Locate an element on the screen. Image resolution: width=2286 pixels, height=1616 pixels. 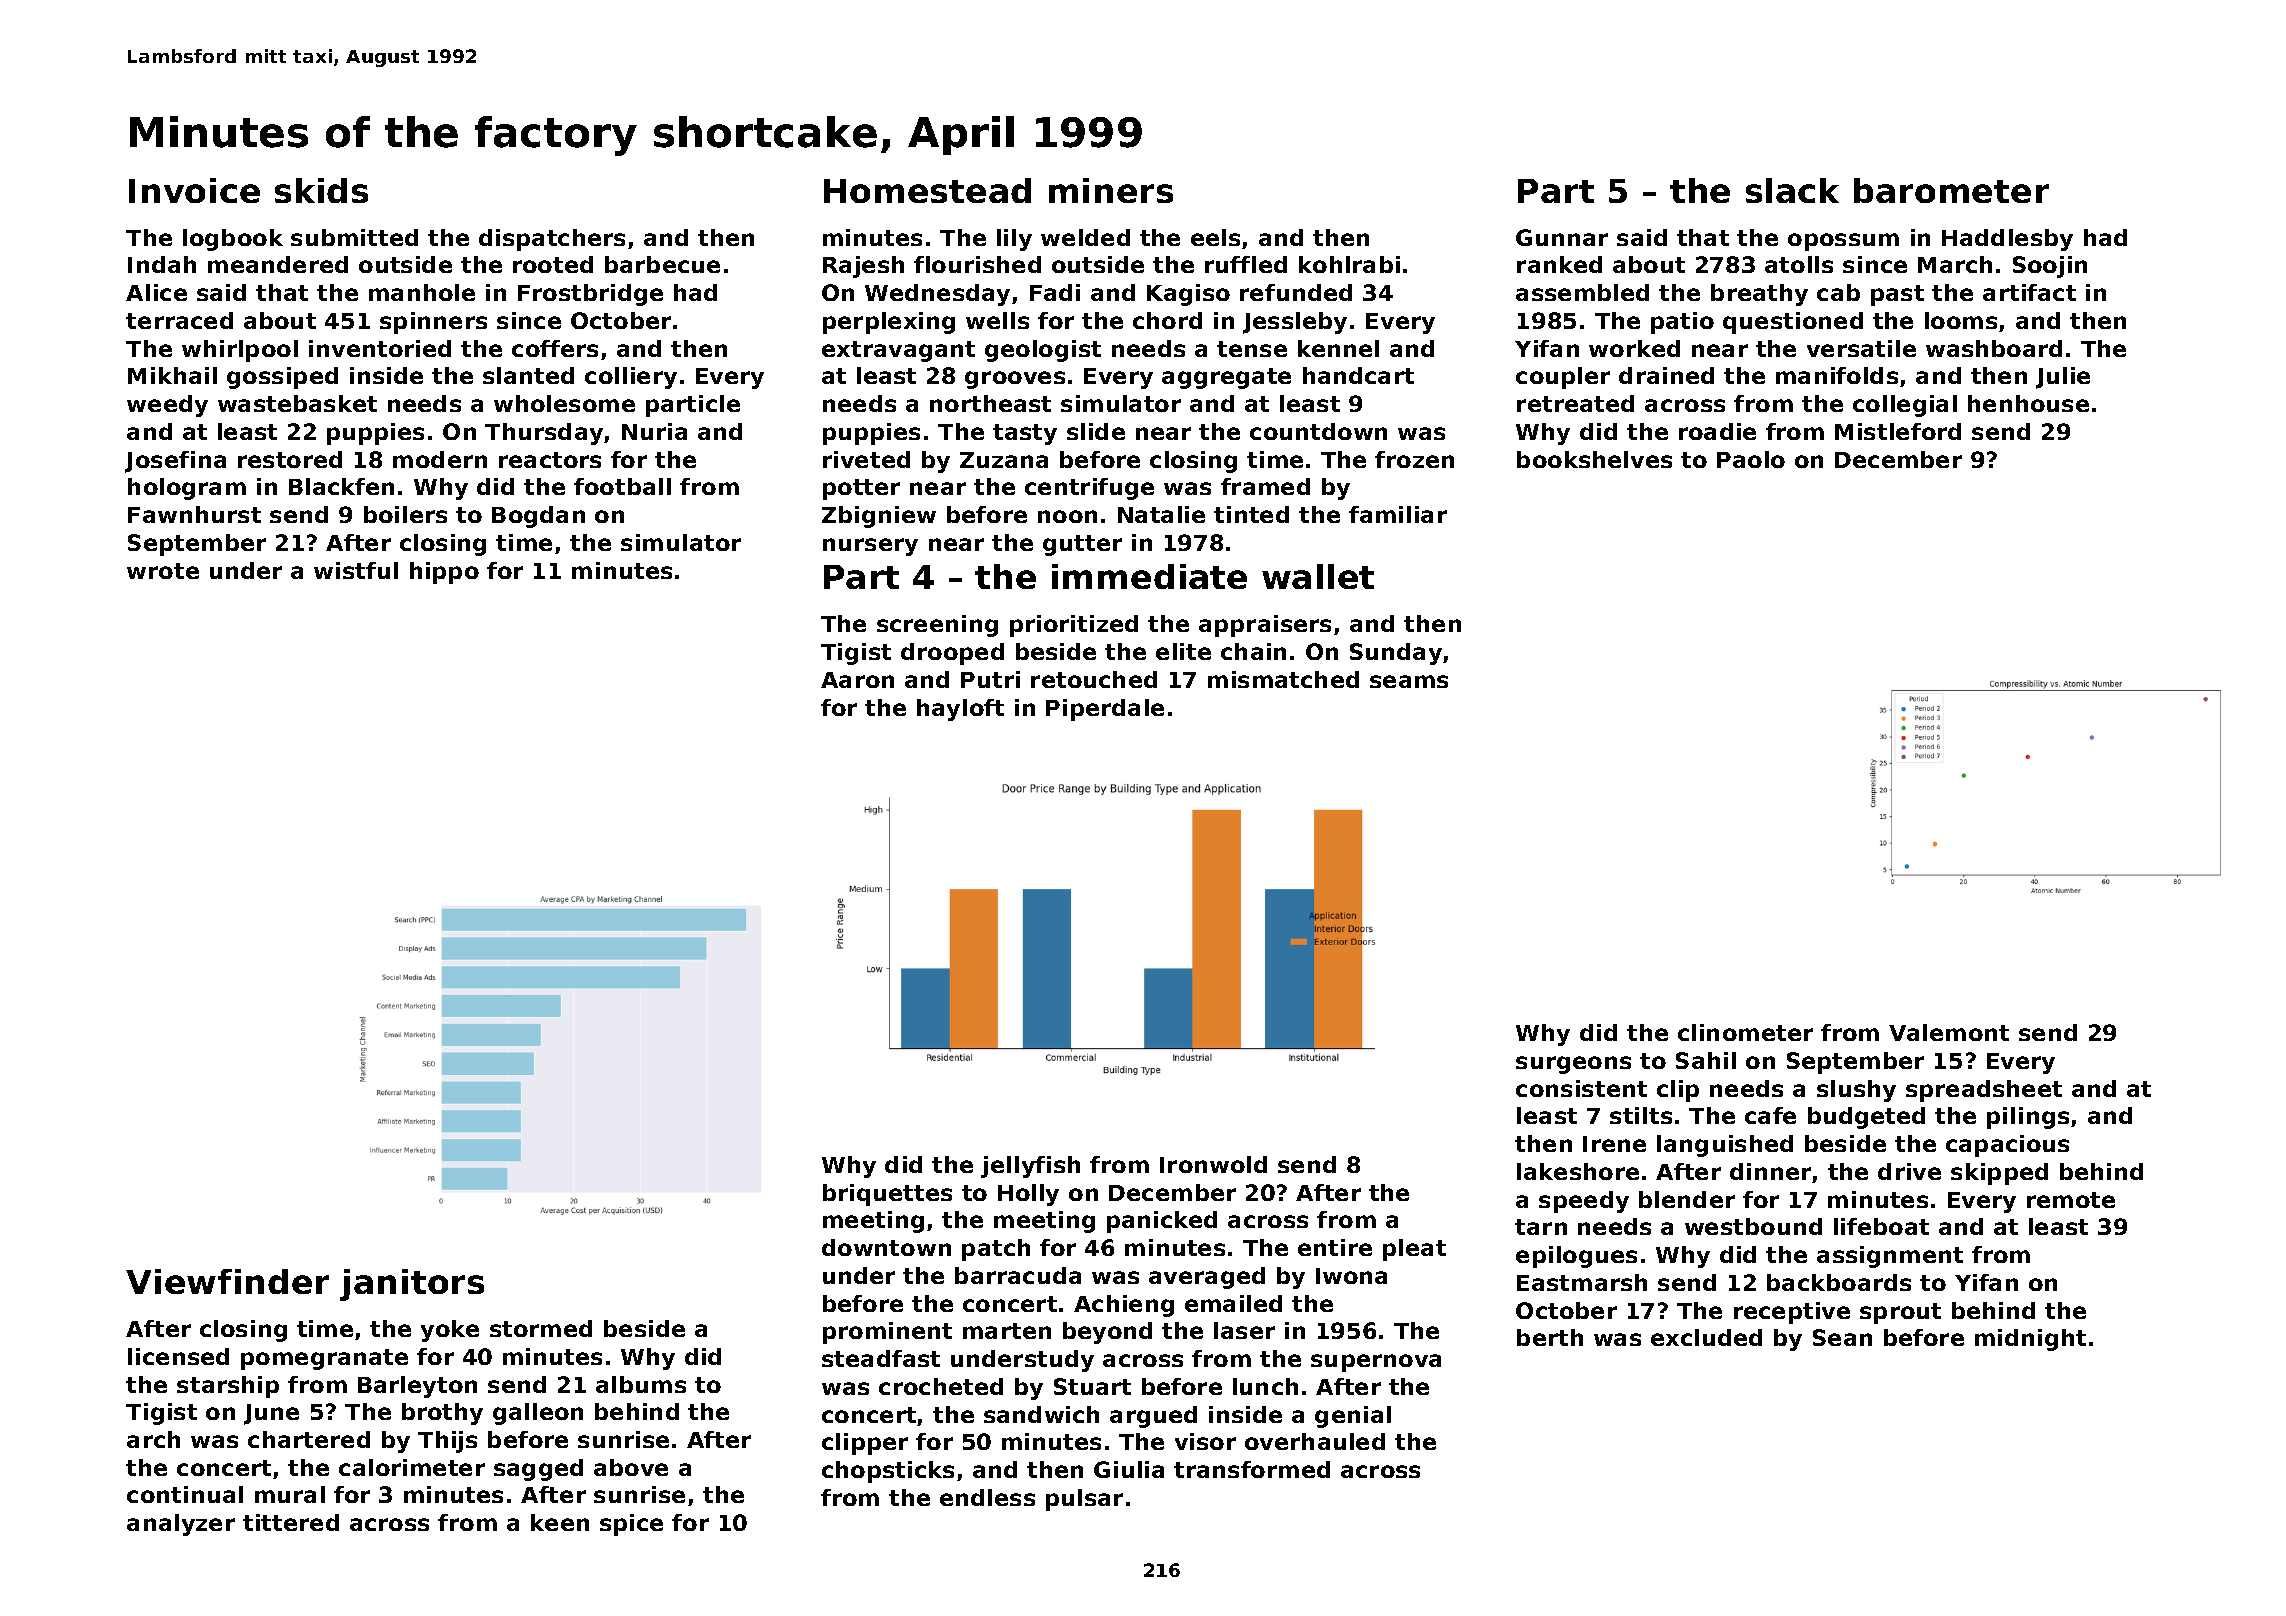
surgeons is located at coordinates (1573, 1065).
